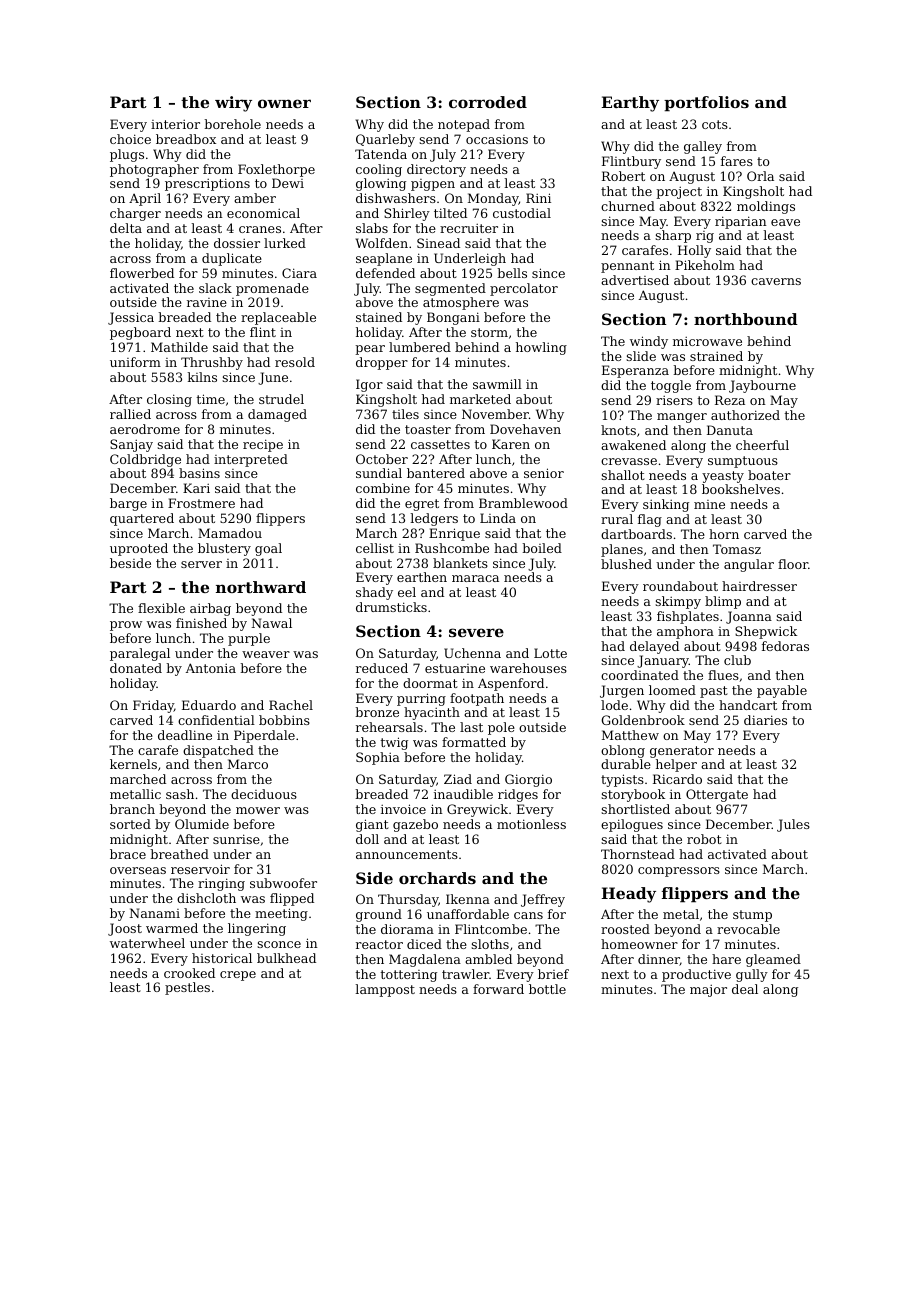  What do you see at coordinates (793, 825) in the screenshot?
I see `Jules` at bounding box center [793, 825].
